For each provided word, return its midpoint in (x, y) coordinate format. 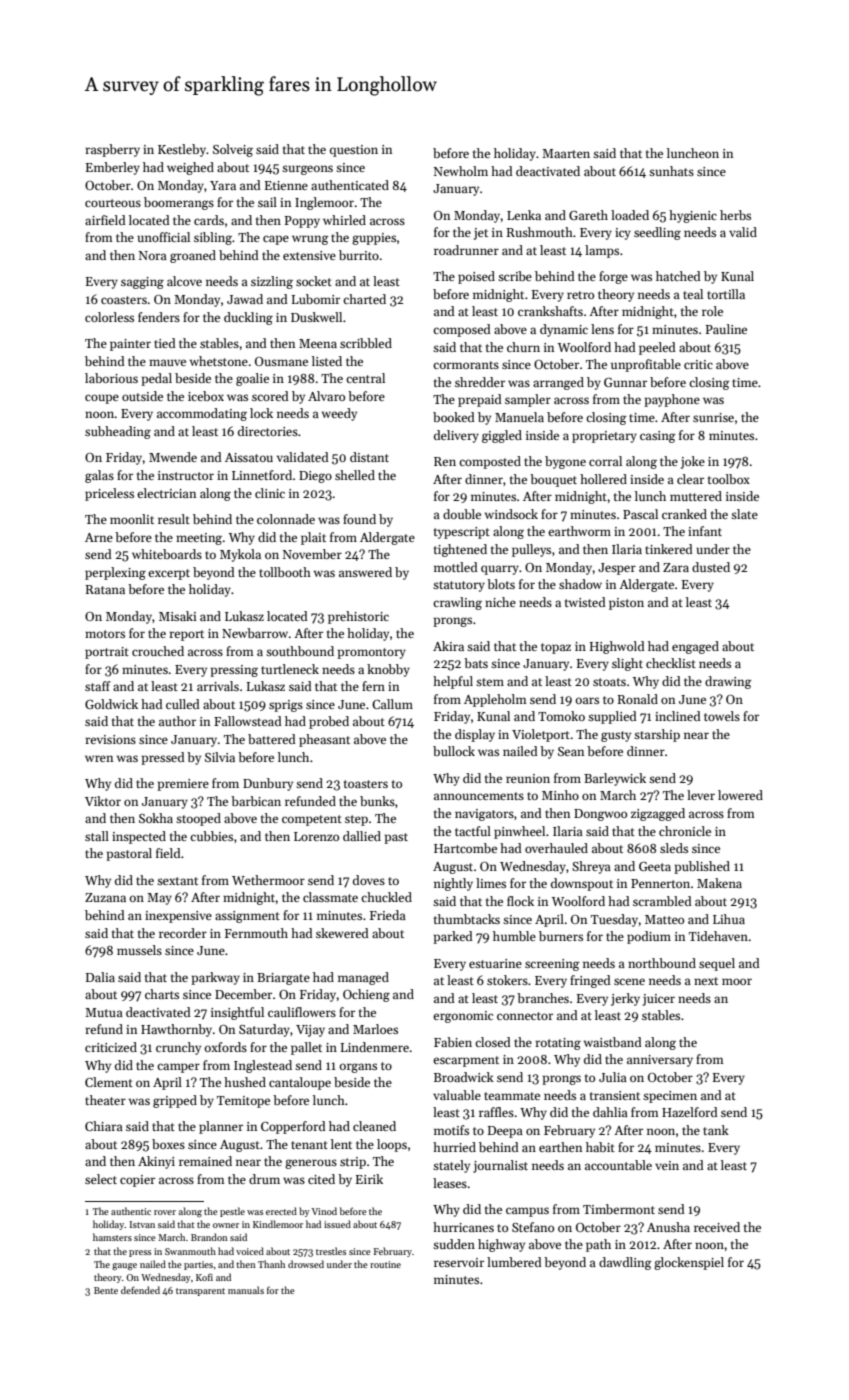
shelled (355, 475)
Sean (571, 751)
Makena (719, 883)
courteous (113, 203)
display (475, 735)
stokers (507, 980)
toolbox (729, 479)
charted (364, 299)
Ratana (105, 589)
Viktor (103, 801)
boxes (168, 1144)
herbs (735, 215)
